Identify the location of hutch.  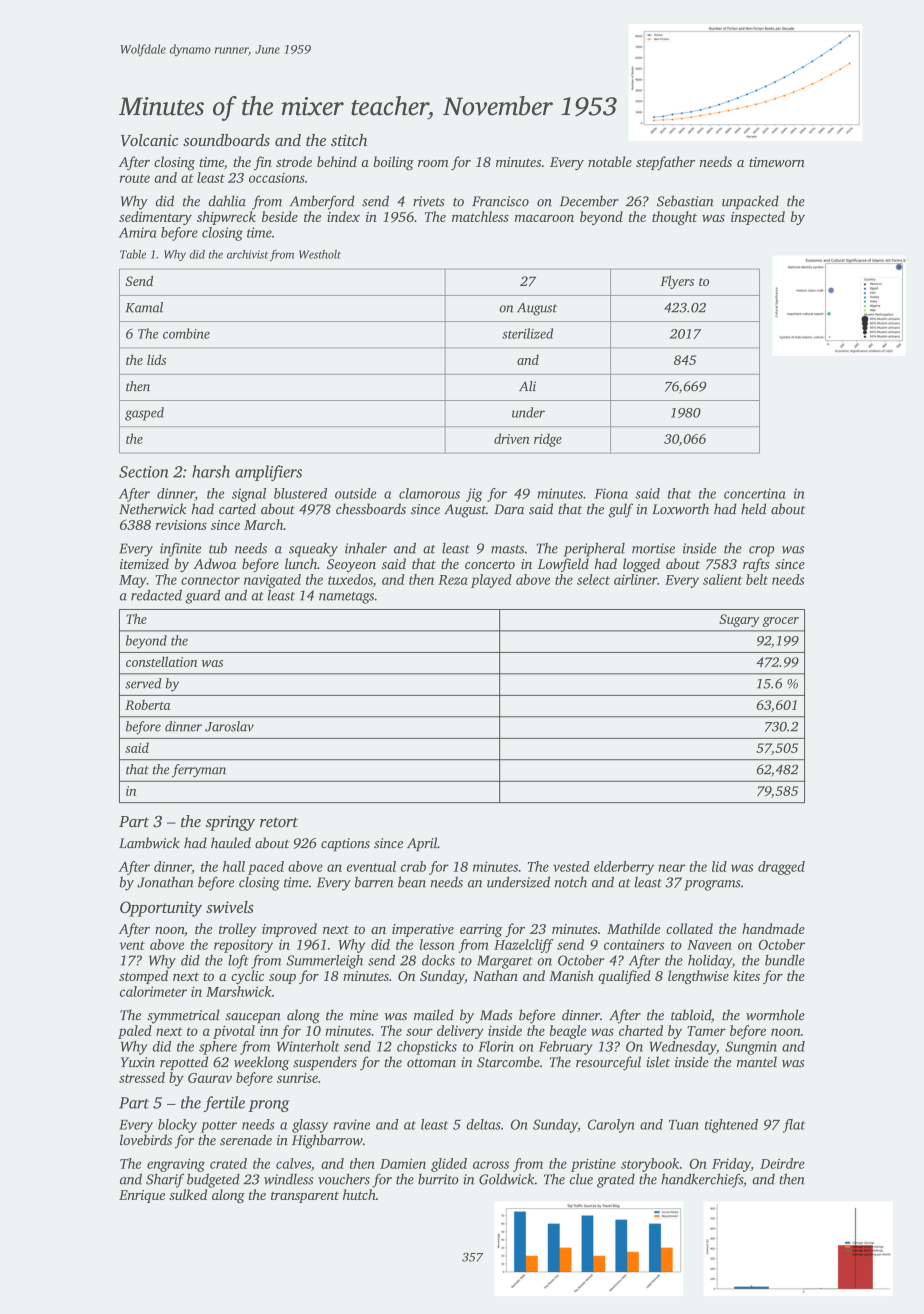
(359, 1194).
